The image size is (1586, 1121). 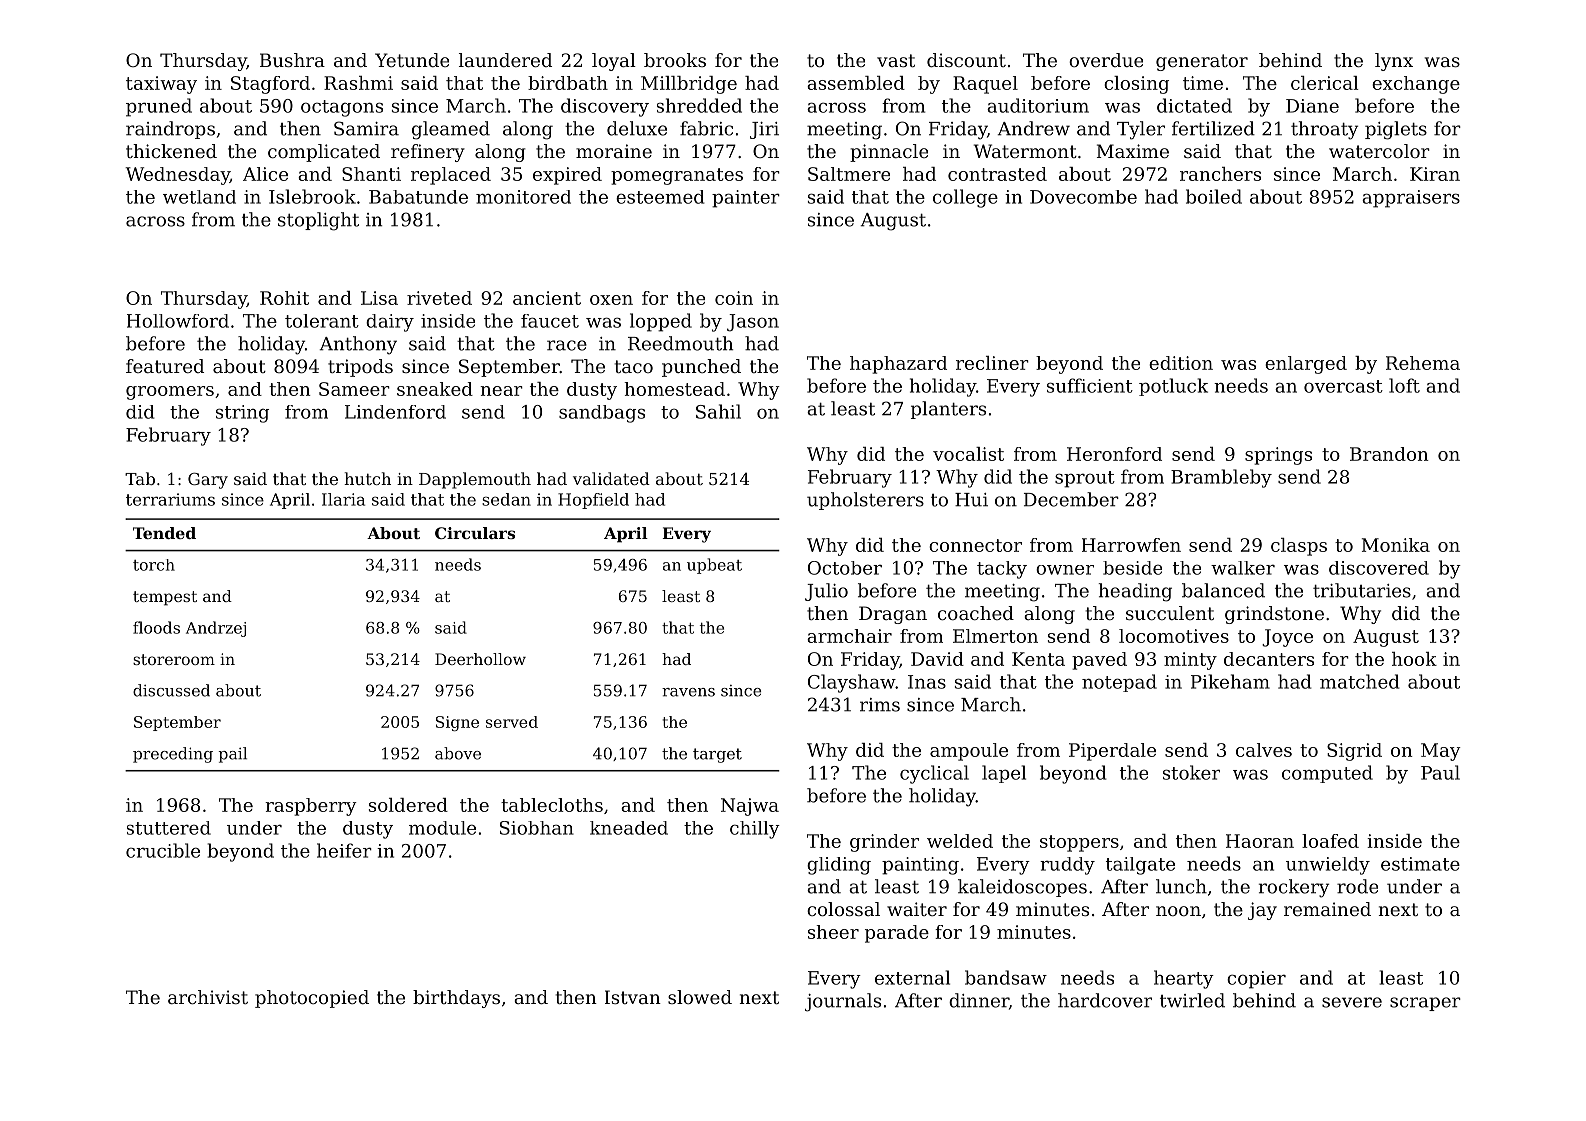 What do you see at coordinates (1416, 85) in the screenshot?
I see `exchange` at bounding box center [1416, 85].
